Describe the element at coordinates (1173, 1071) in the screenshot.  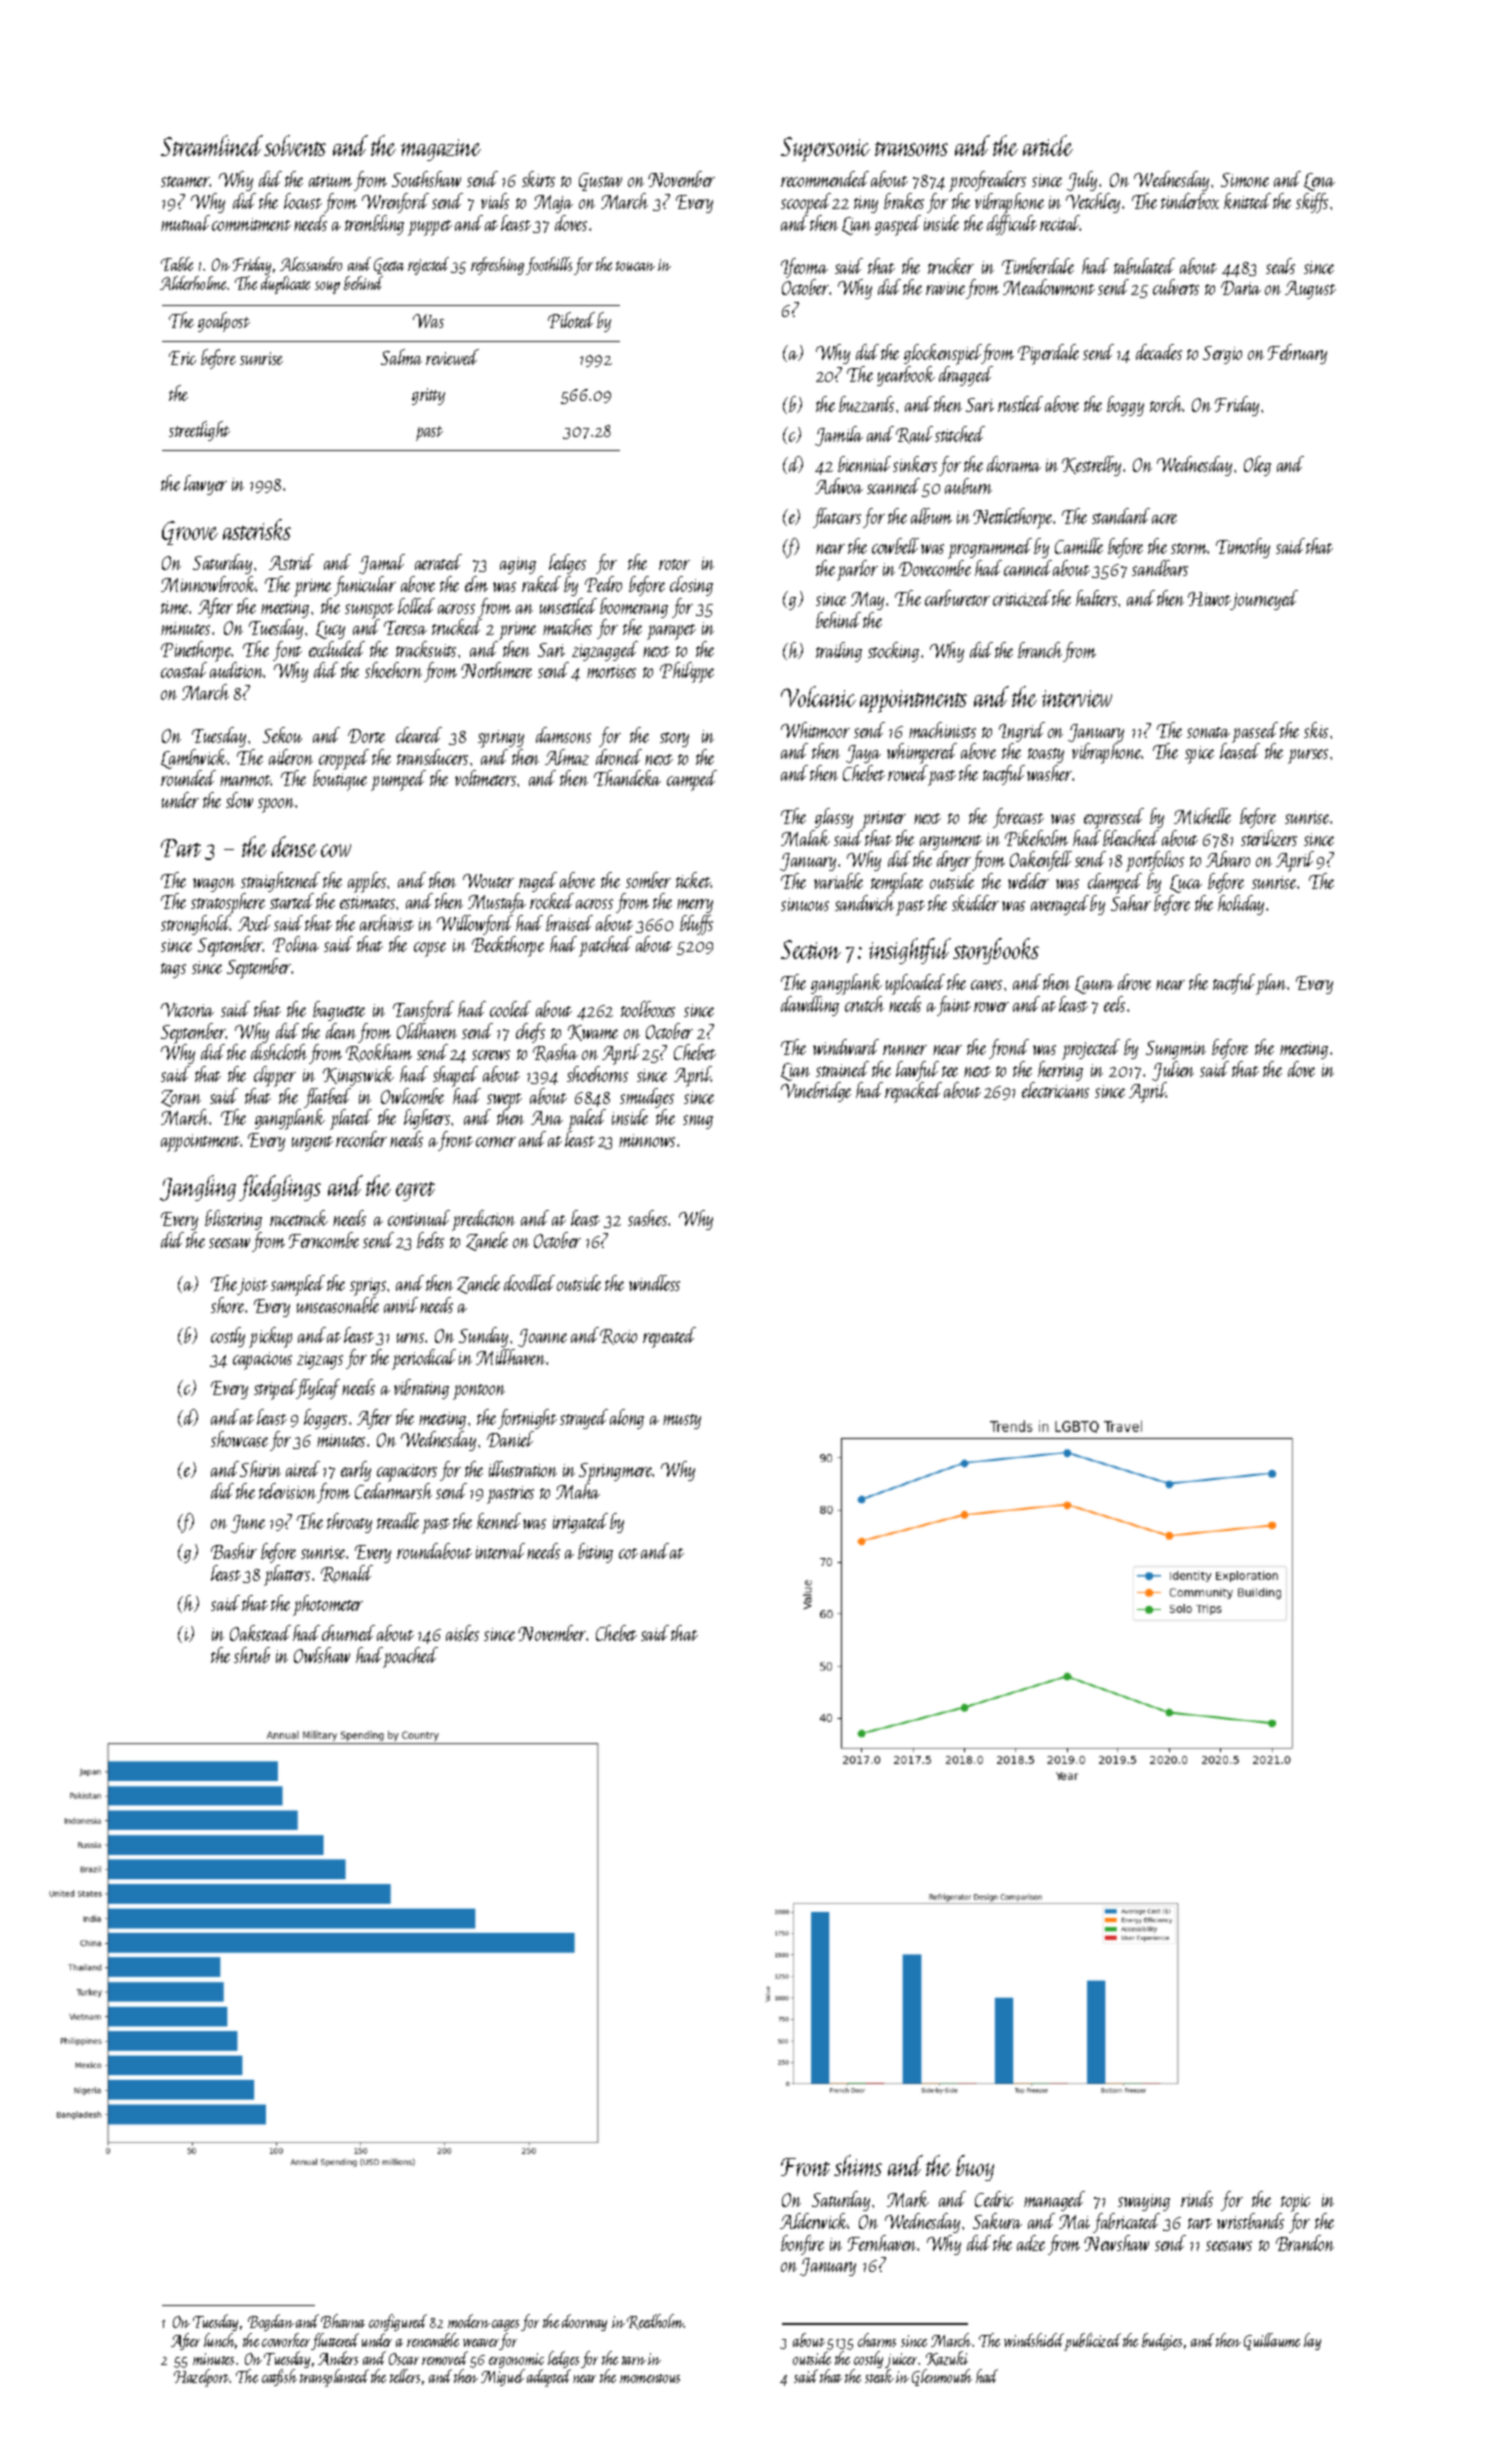
I see `Julien` at that location.
